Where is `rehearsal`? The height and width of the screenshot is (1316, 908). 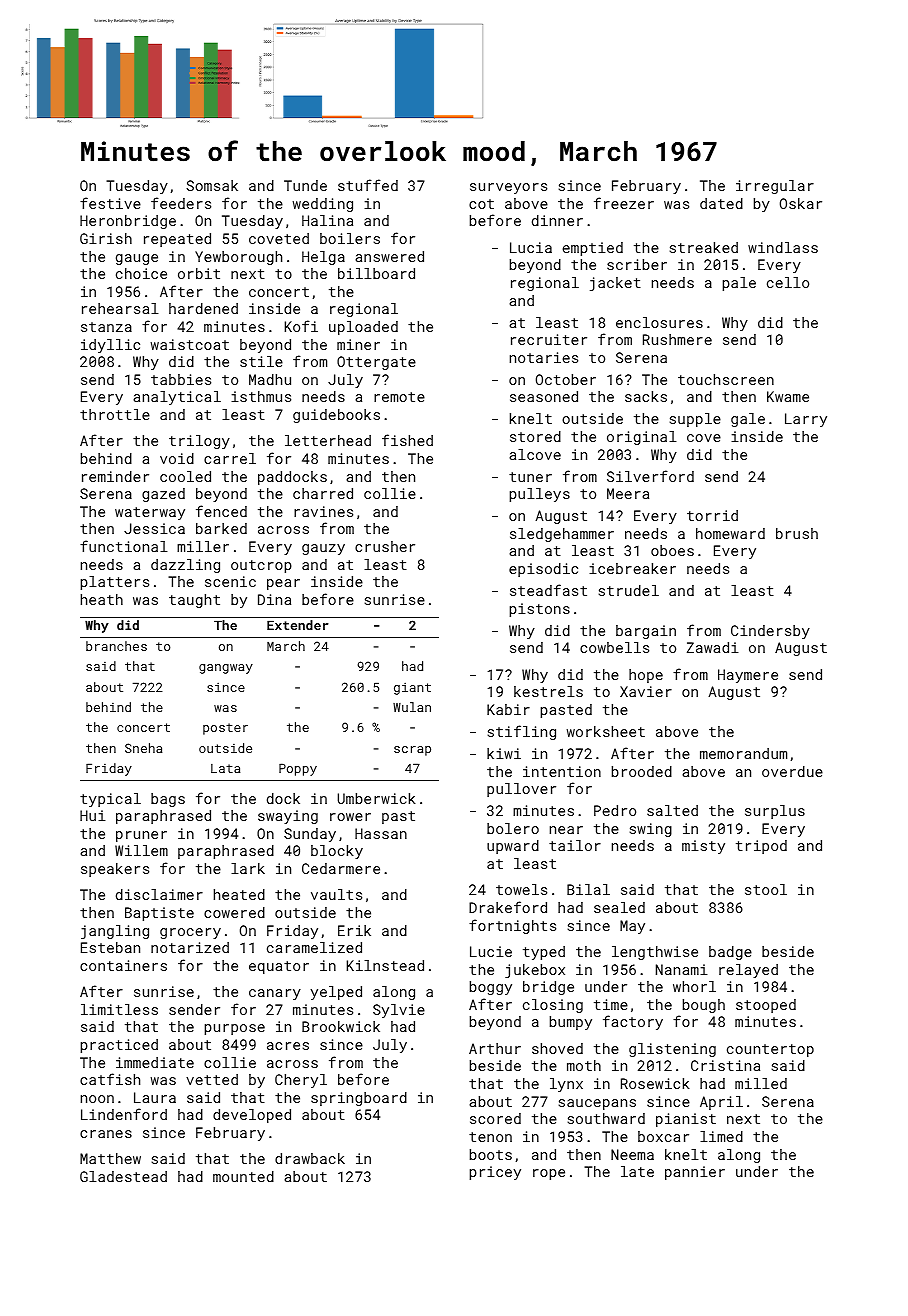
rehearsal is located at coordinates (120, 308).
